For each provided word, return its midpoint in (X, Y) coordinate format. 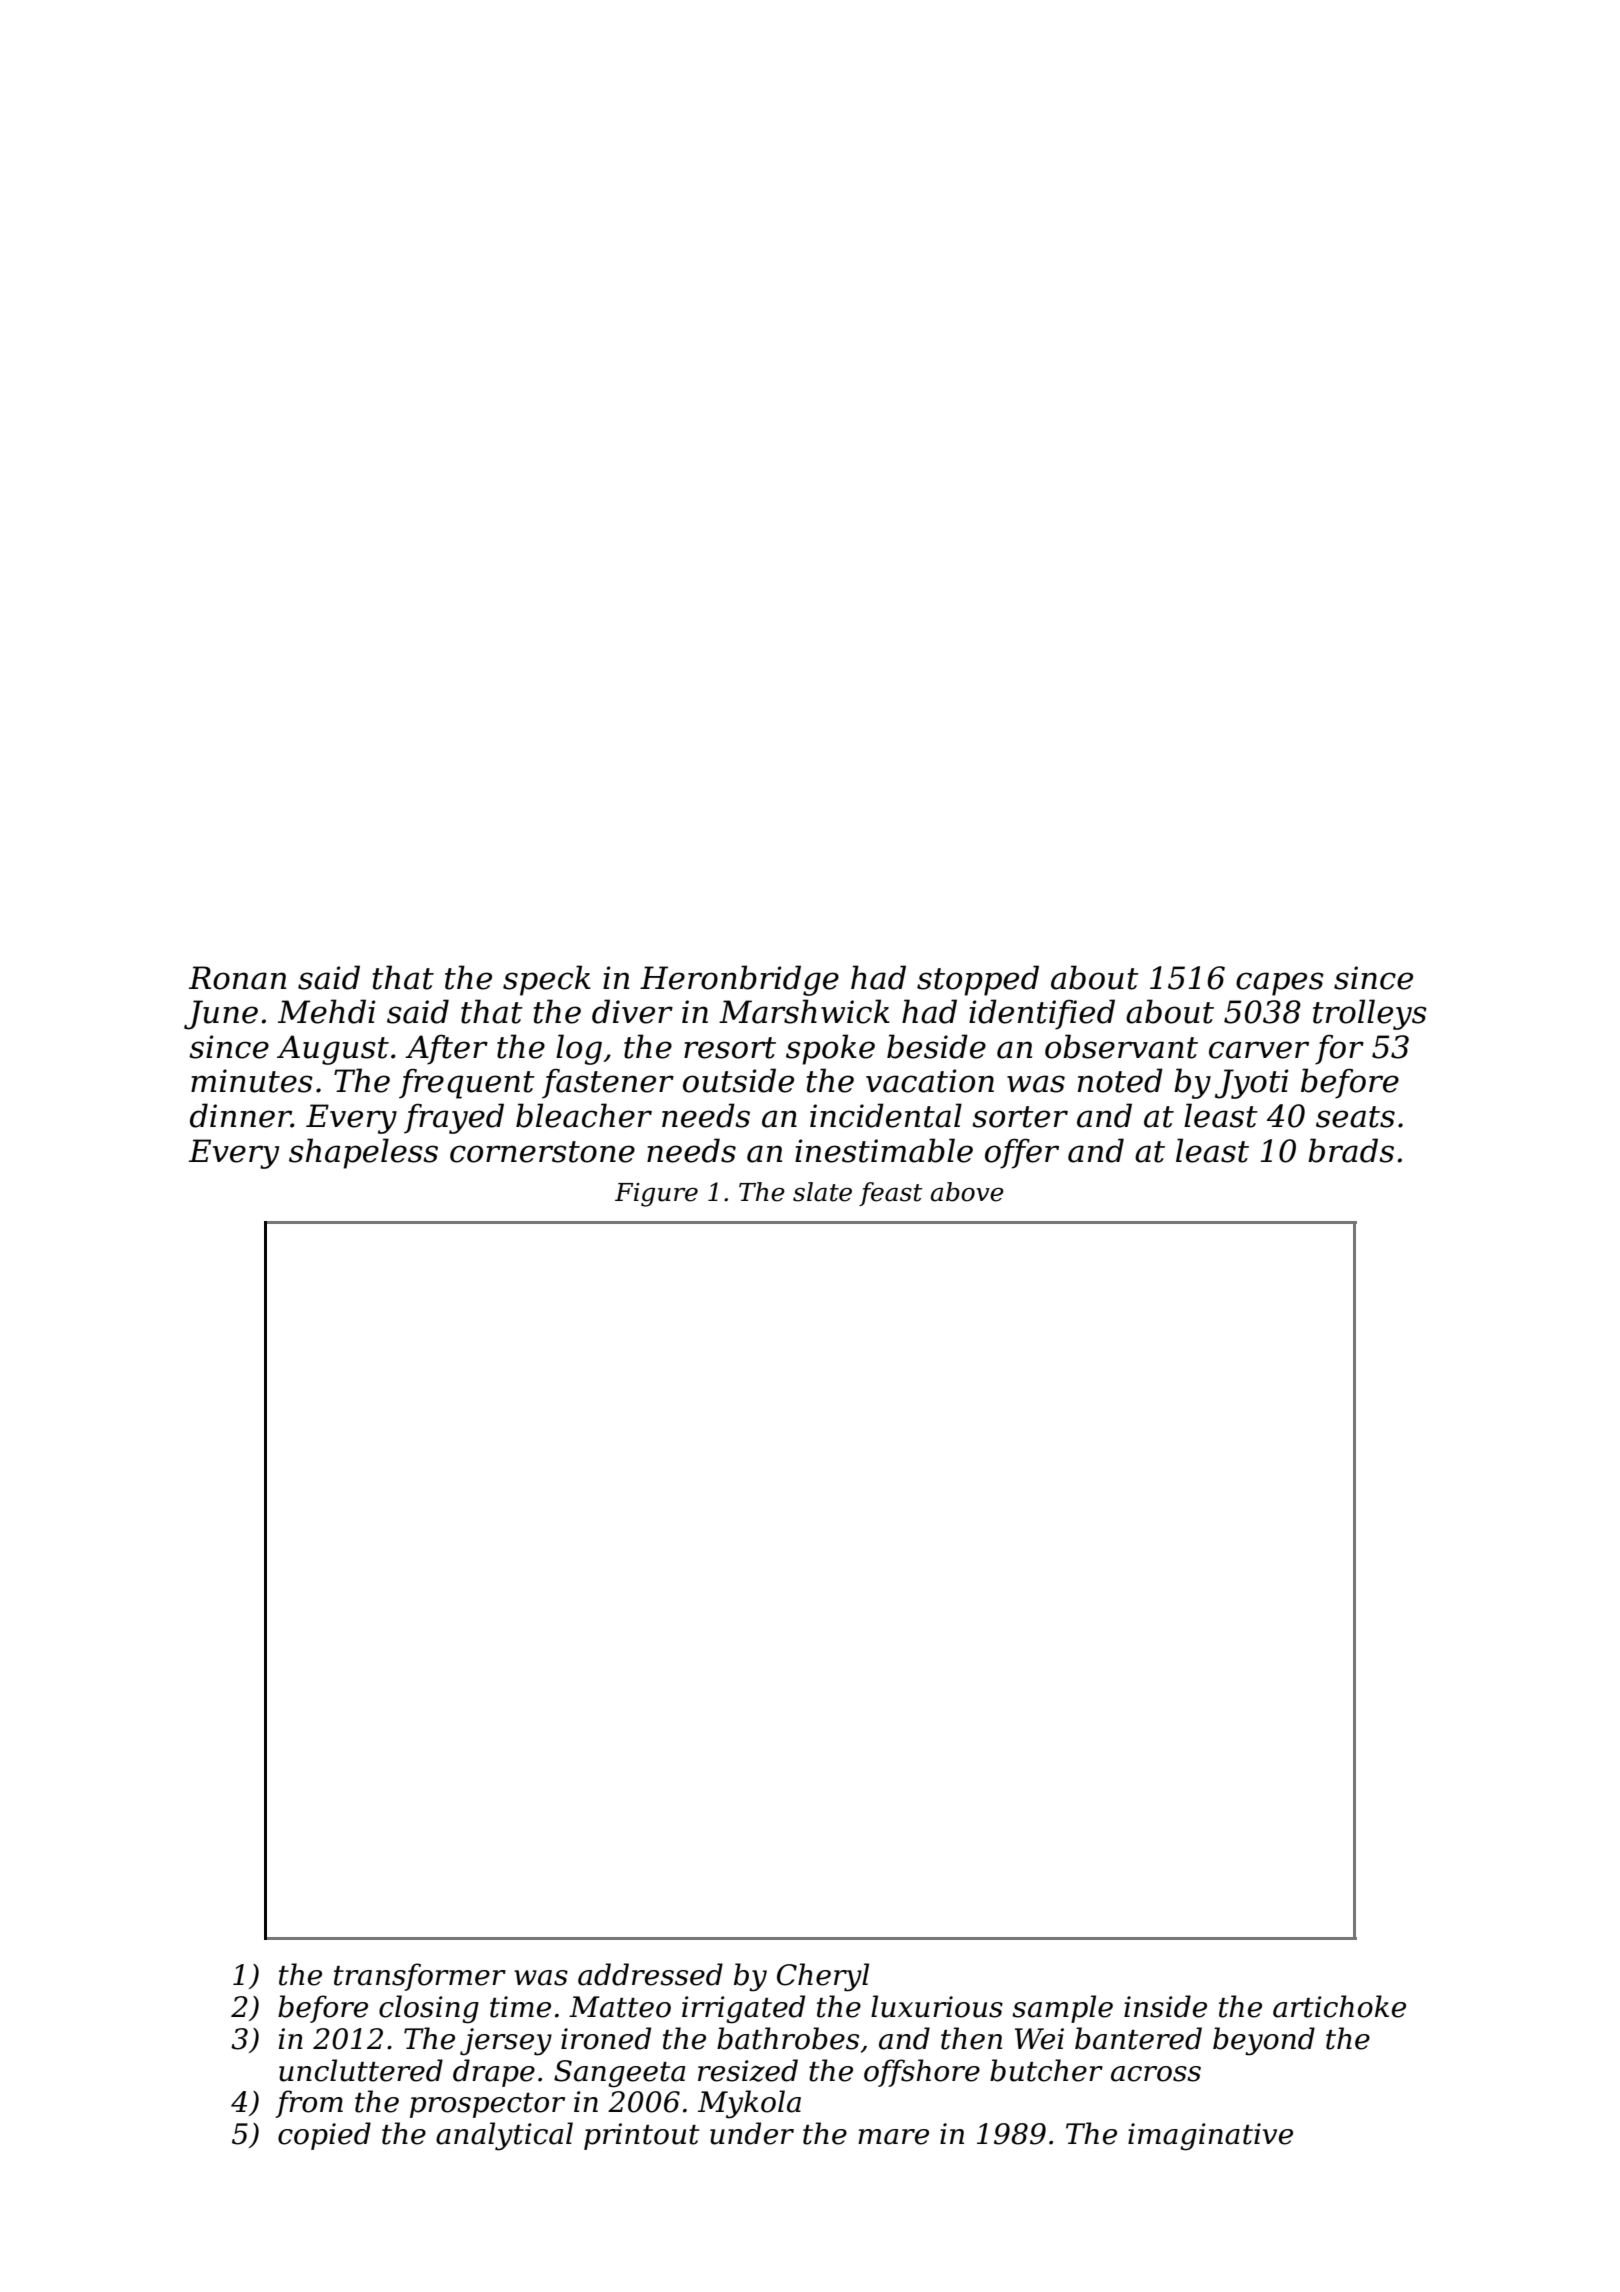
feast (891, 1194)
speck (547, 980)
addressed (650, 1974)
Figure (656, 1195)
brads (1351, 1150)
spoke (830, 1049)
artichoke (1339, 2006)
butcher (1046, 2070)
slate (822, 1192)
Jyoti (1252, 1084)
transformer (420, 1977)
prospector (487, 2105)
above (967, 1192)
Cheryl (823, 1977)
